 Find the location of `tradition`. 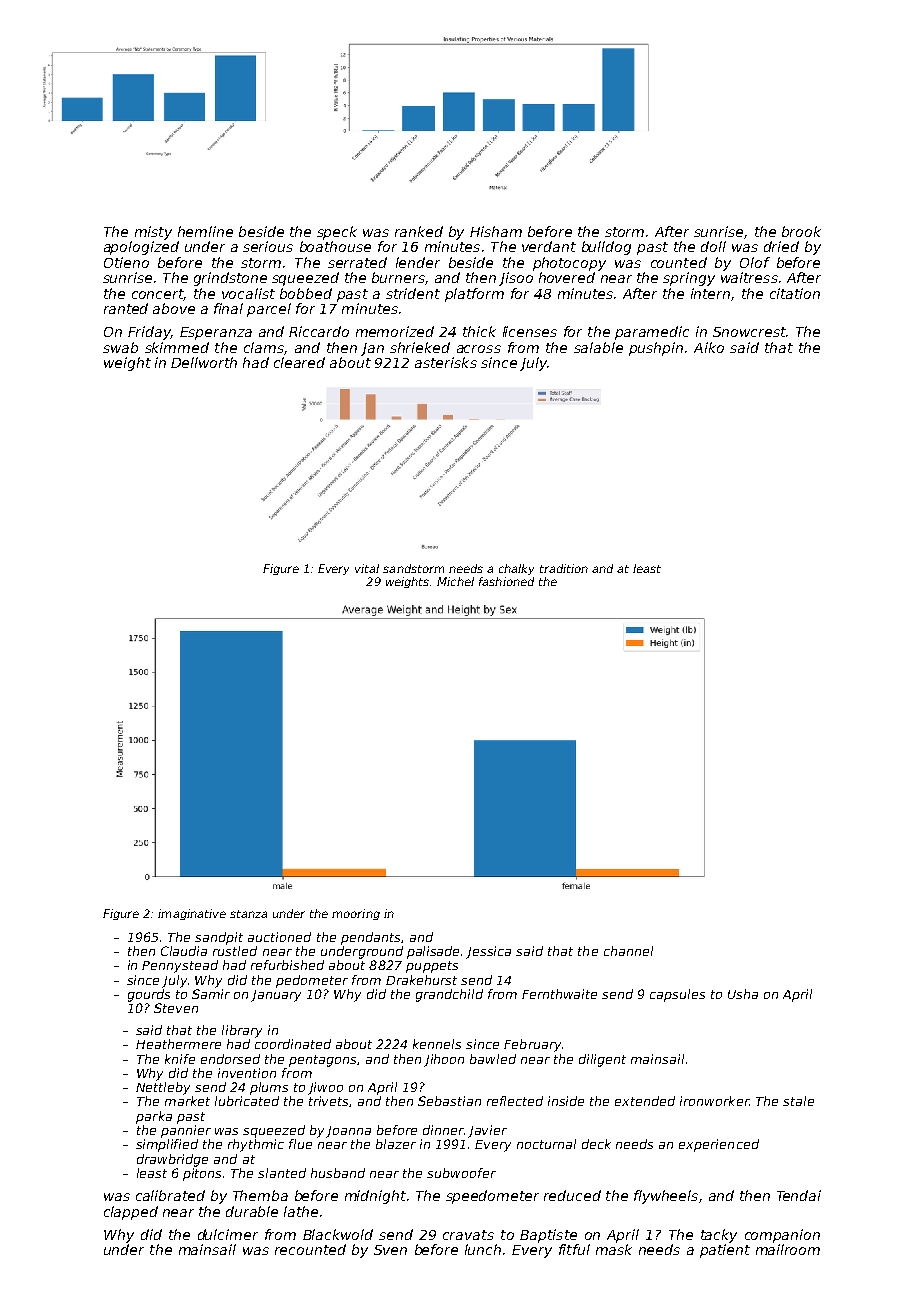

tradition is located at coordinates (564, 568).
